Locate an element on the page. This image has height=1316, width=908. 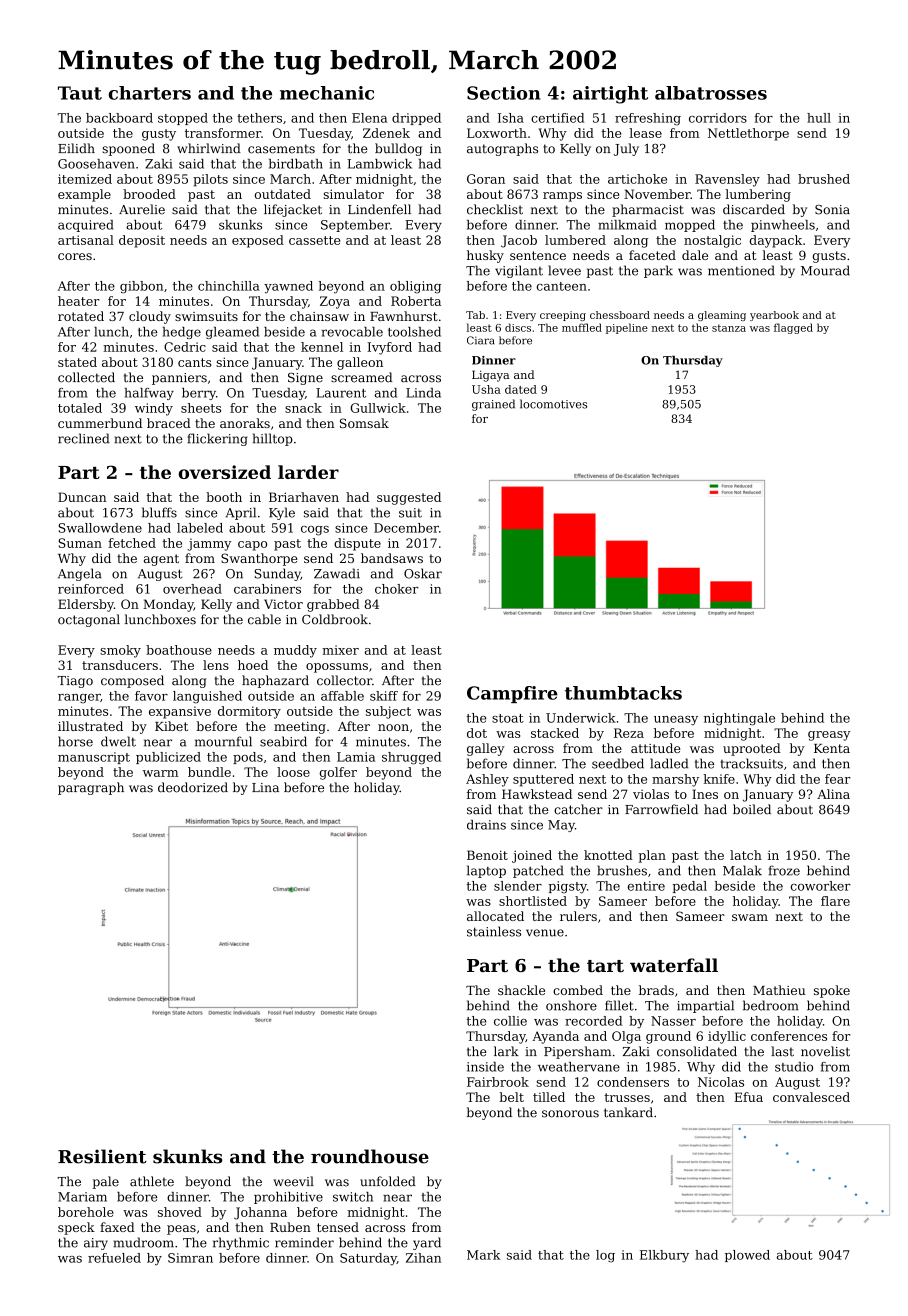
languished is located at coordinates (207, 697).
